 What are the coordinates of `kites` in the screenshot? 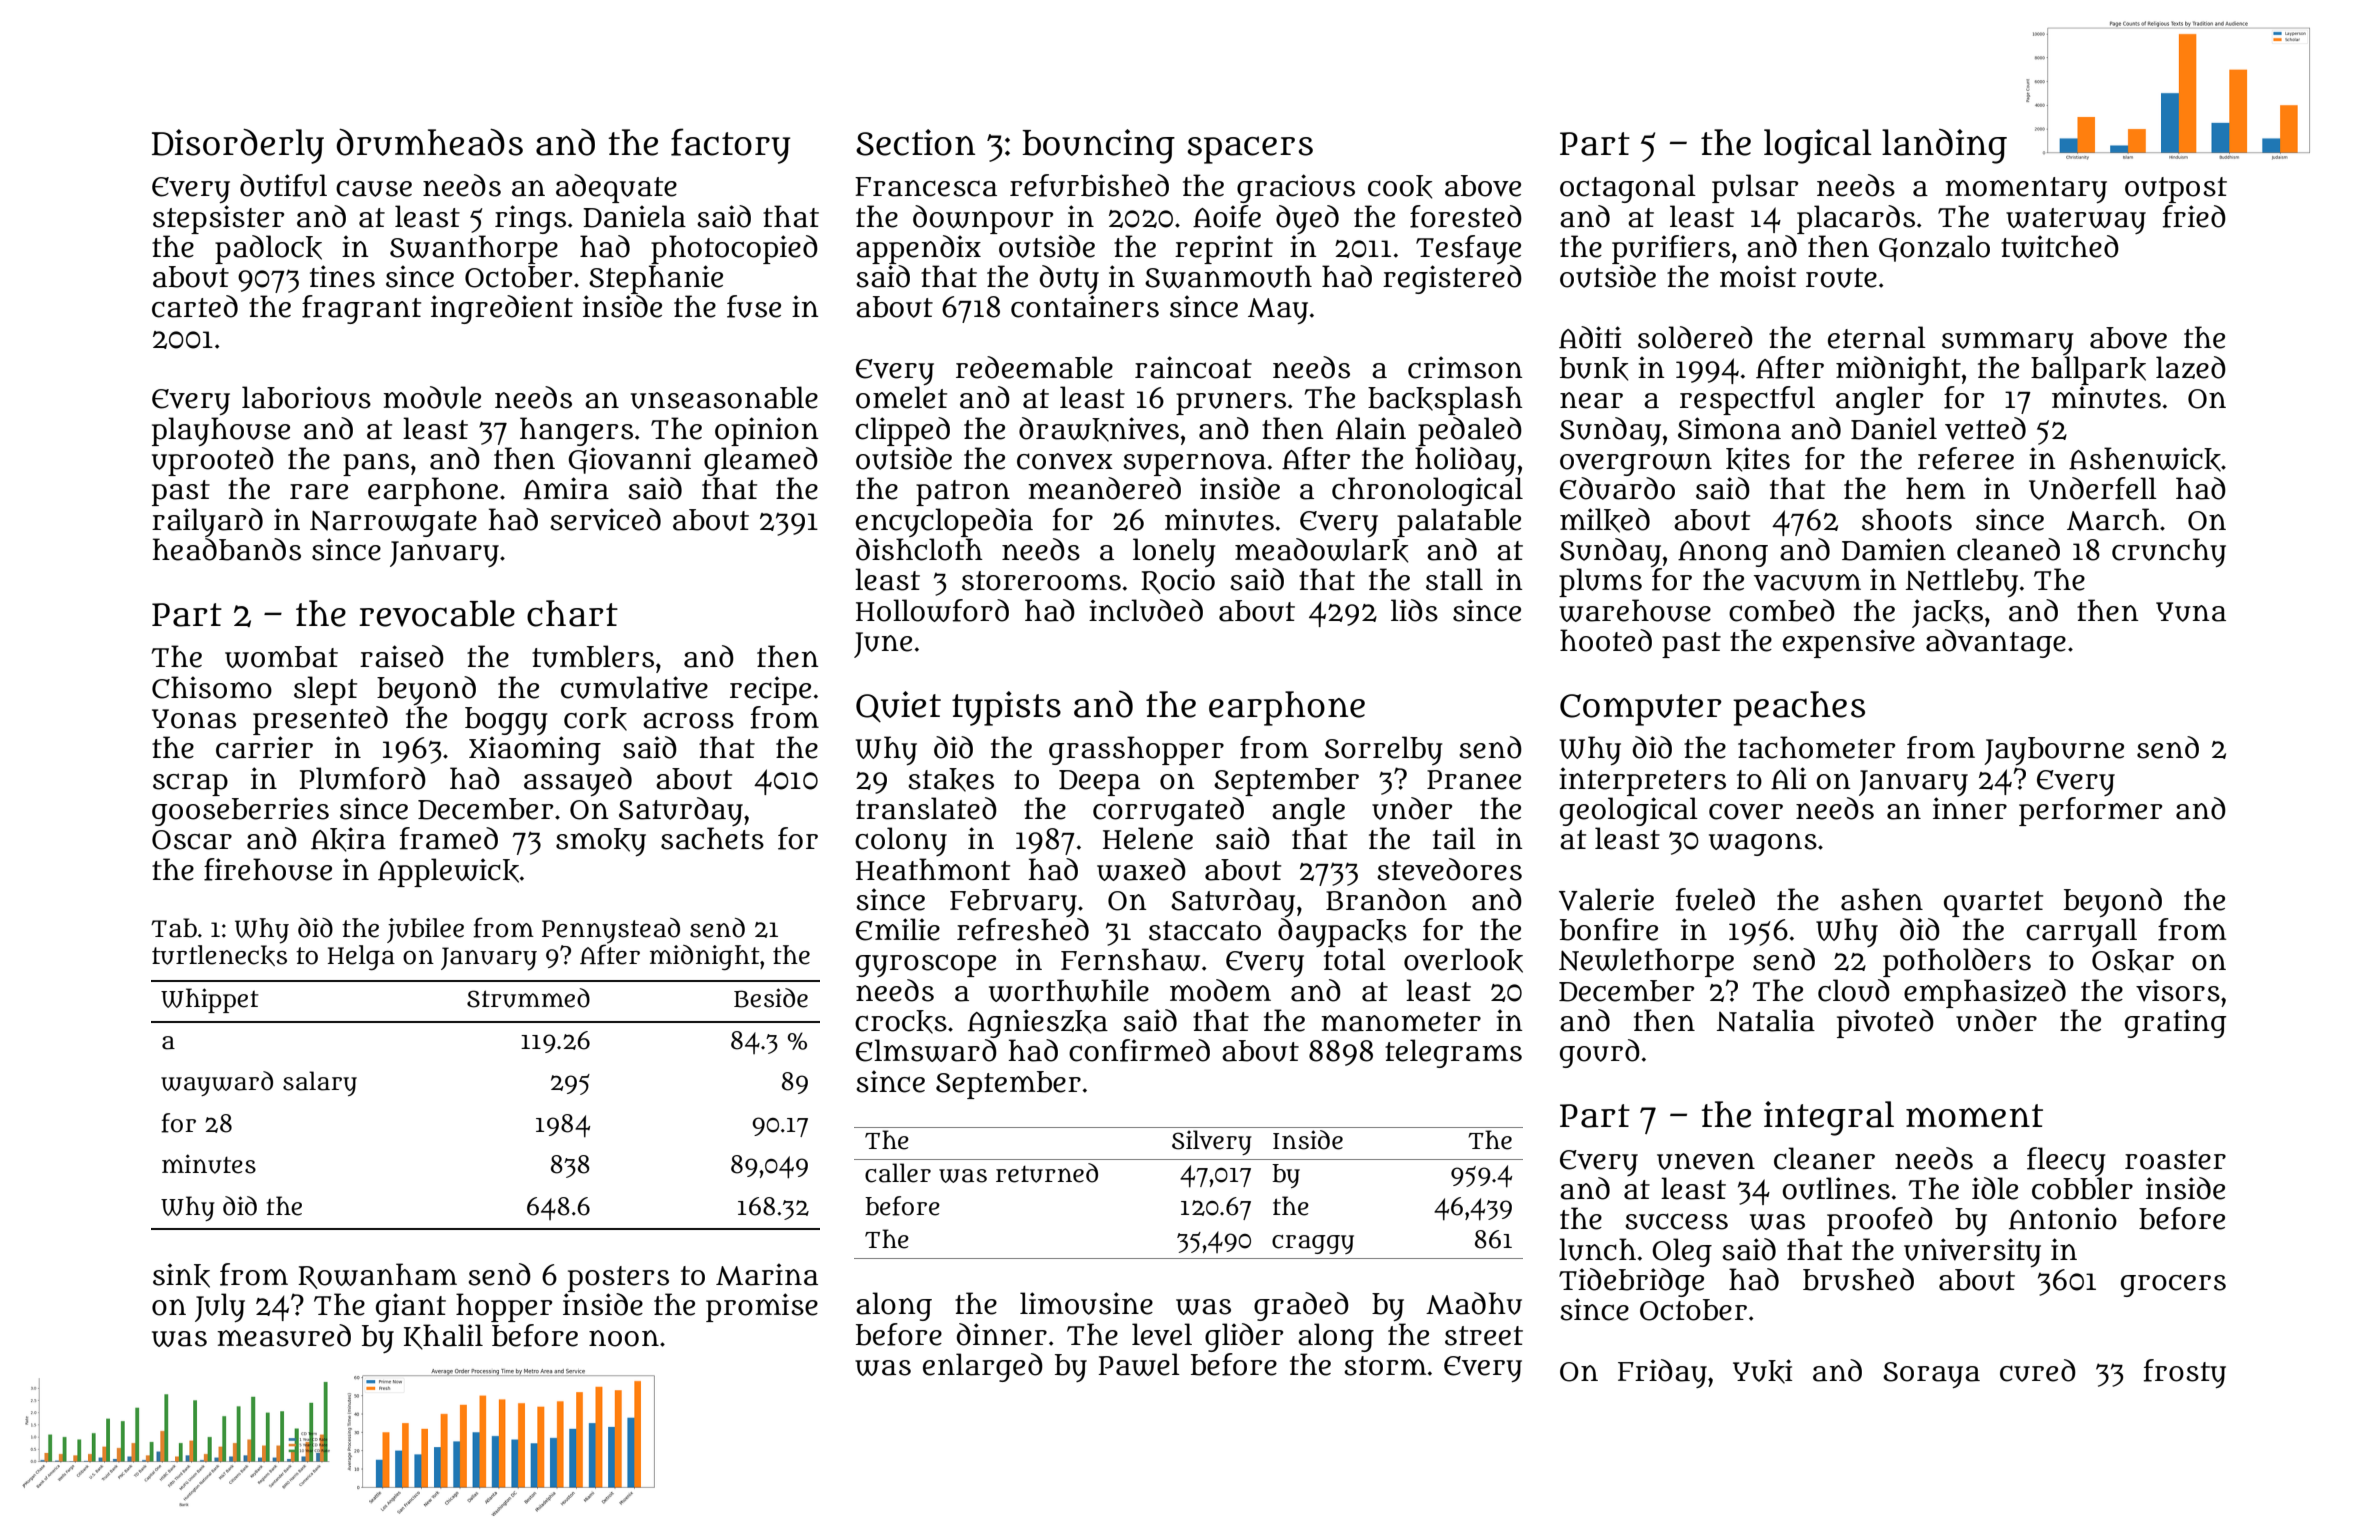 It's located at (1758, 459).
